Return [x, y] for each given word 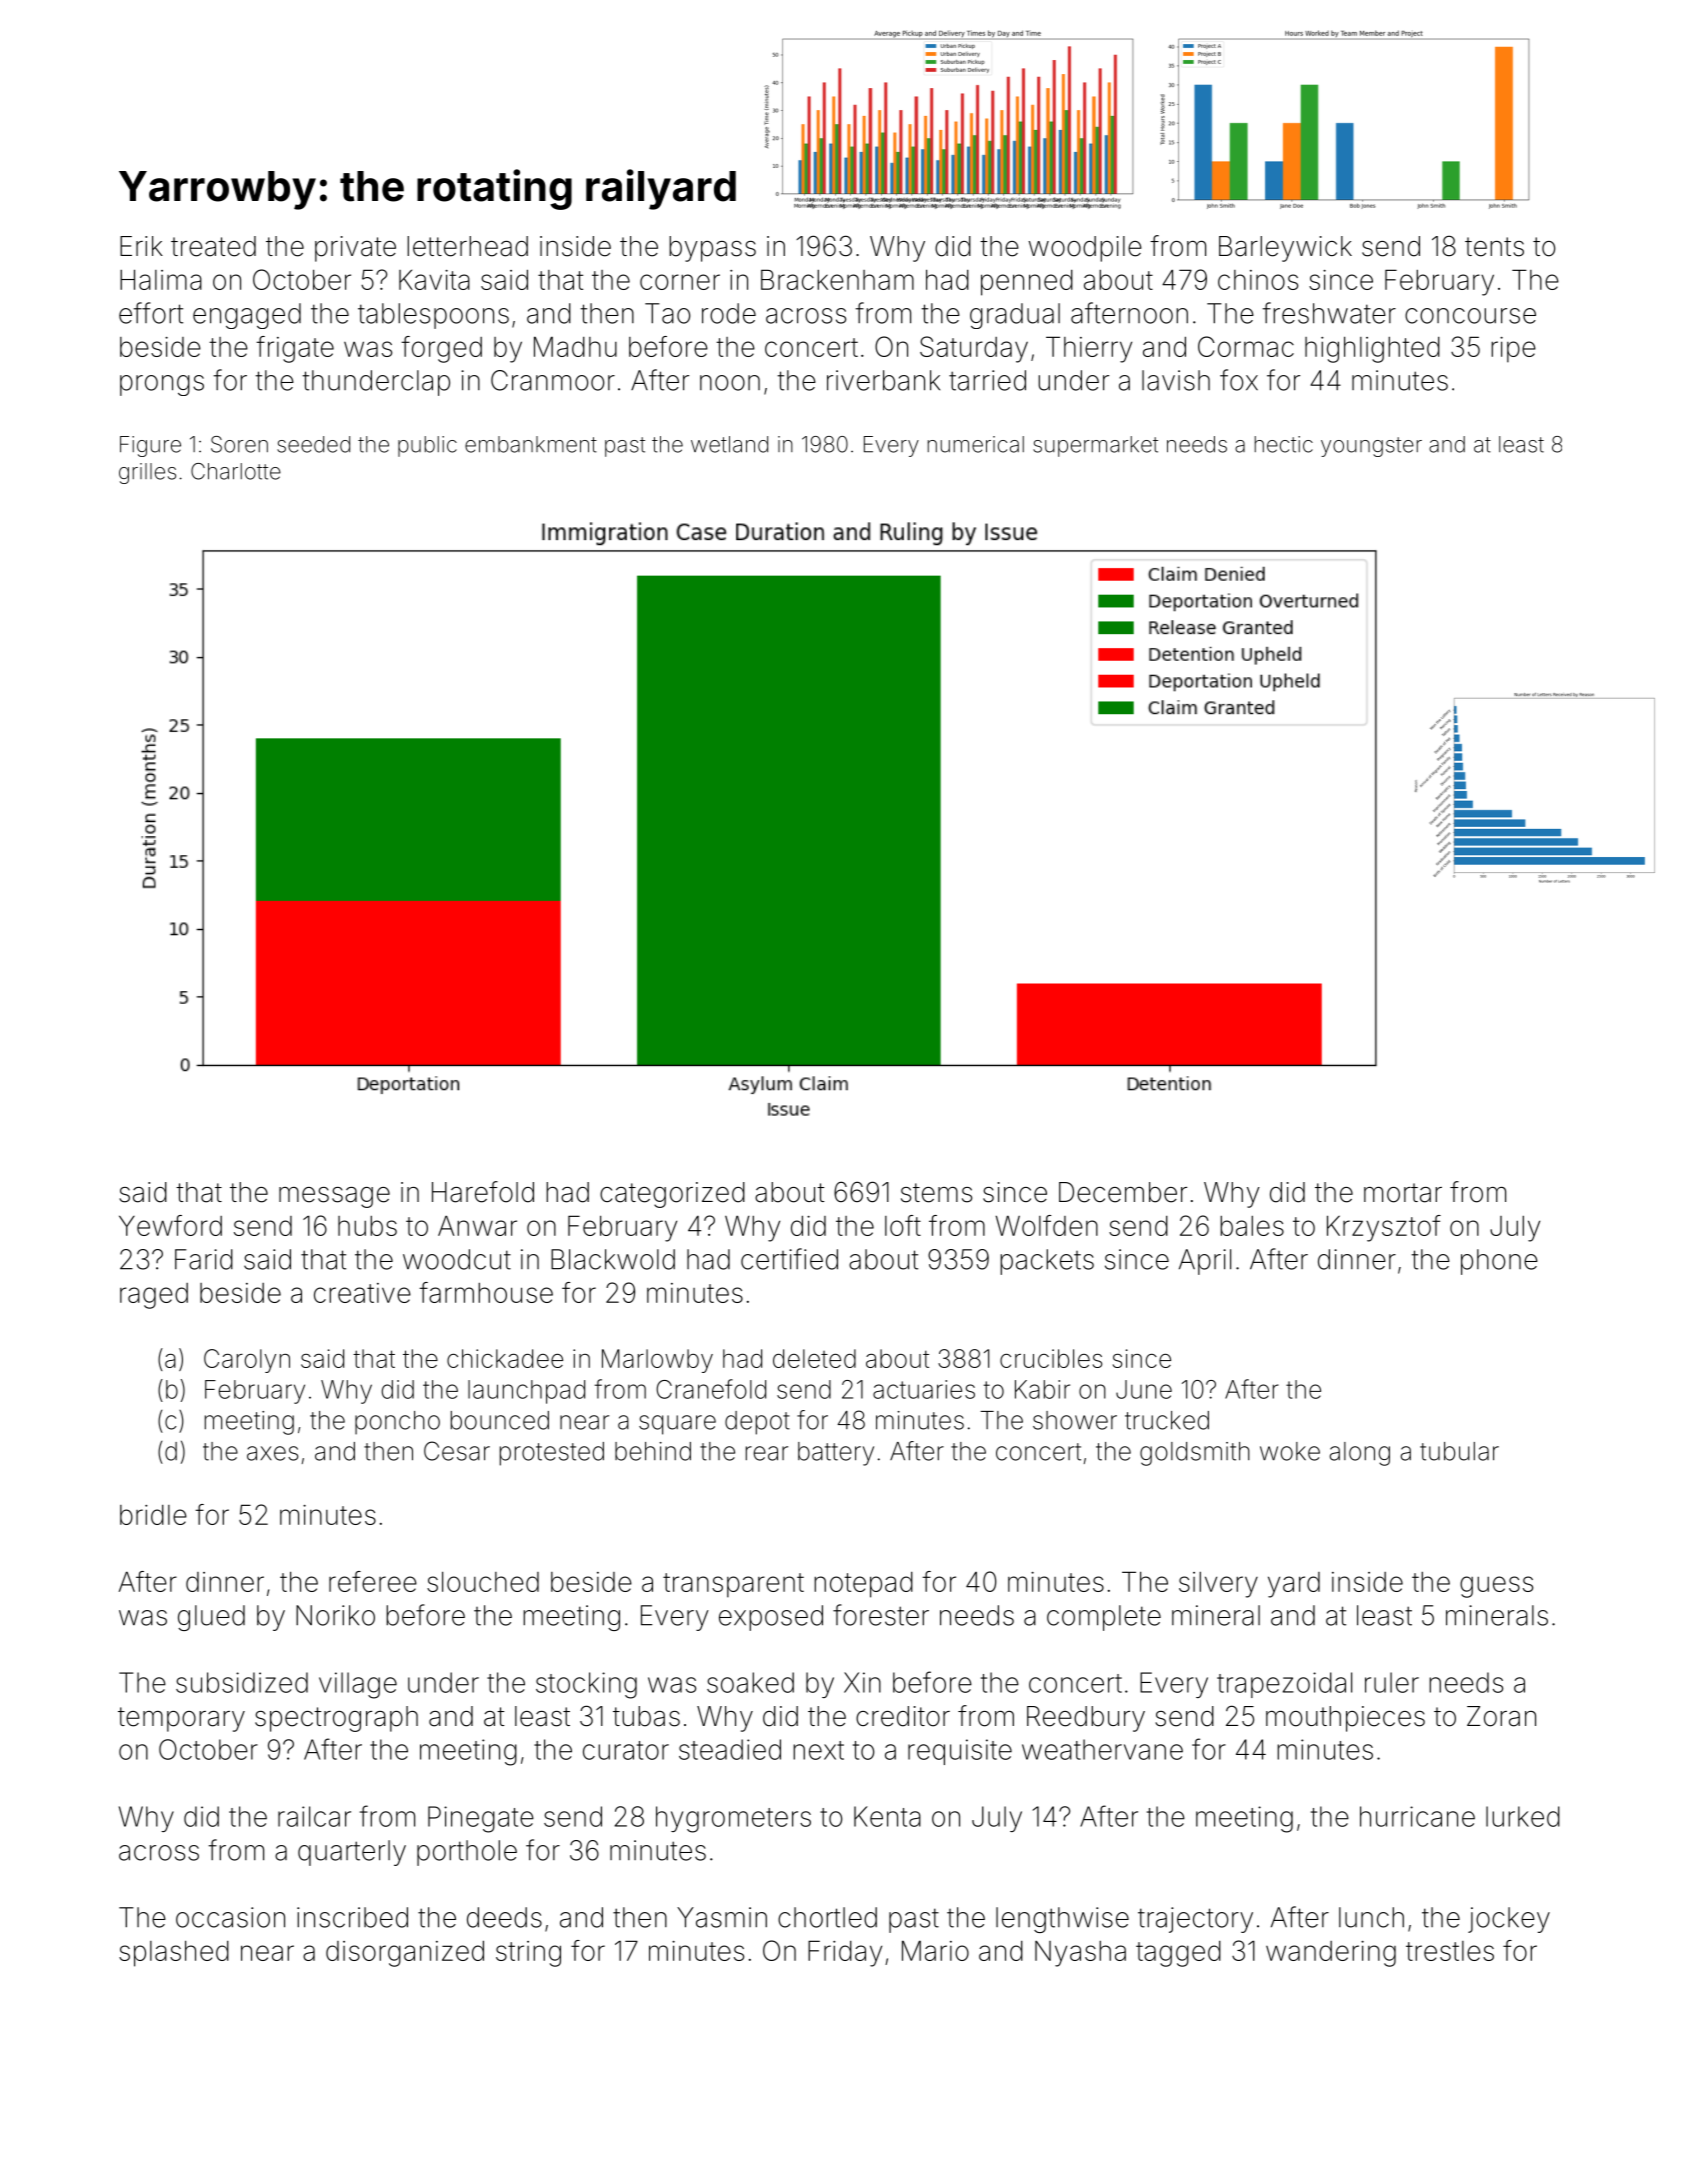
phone [1499, 1262]
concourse [1470, 316]
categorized [672, 1195]
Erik [141, 246]
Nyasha [1080, 1954]
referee [373, 1581]
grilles [147, 473]
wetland [729, 444]
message [334, 1197]
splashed [174, 1953]
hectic [1284, 444]
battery [836, 1454]
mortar [1403, 1193]
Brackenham [837, 279]
